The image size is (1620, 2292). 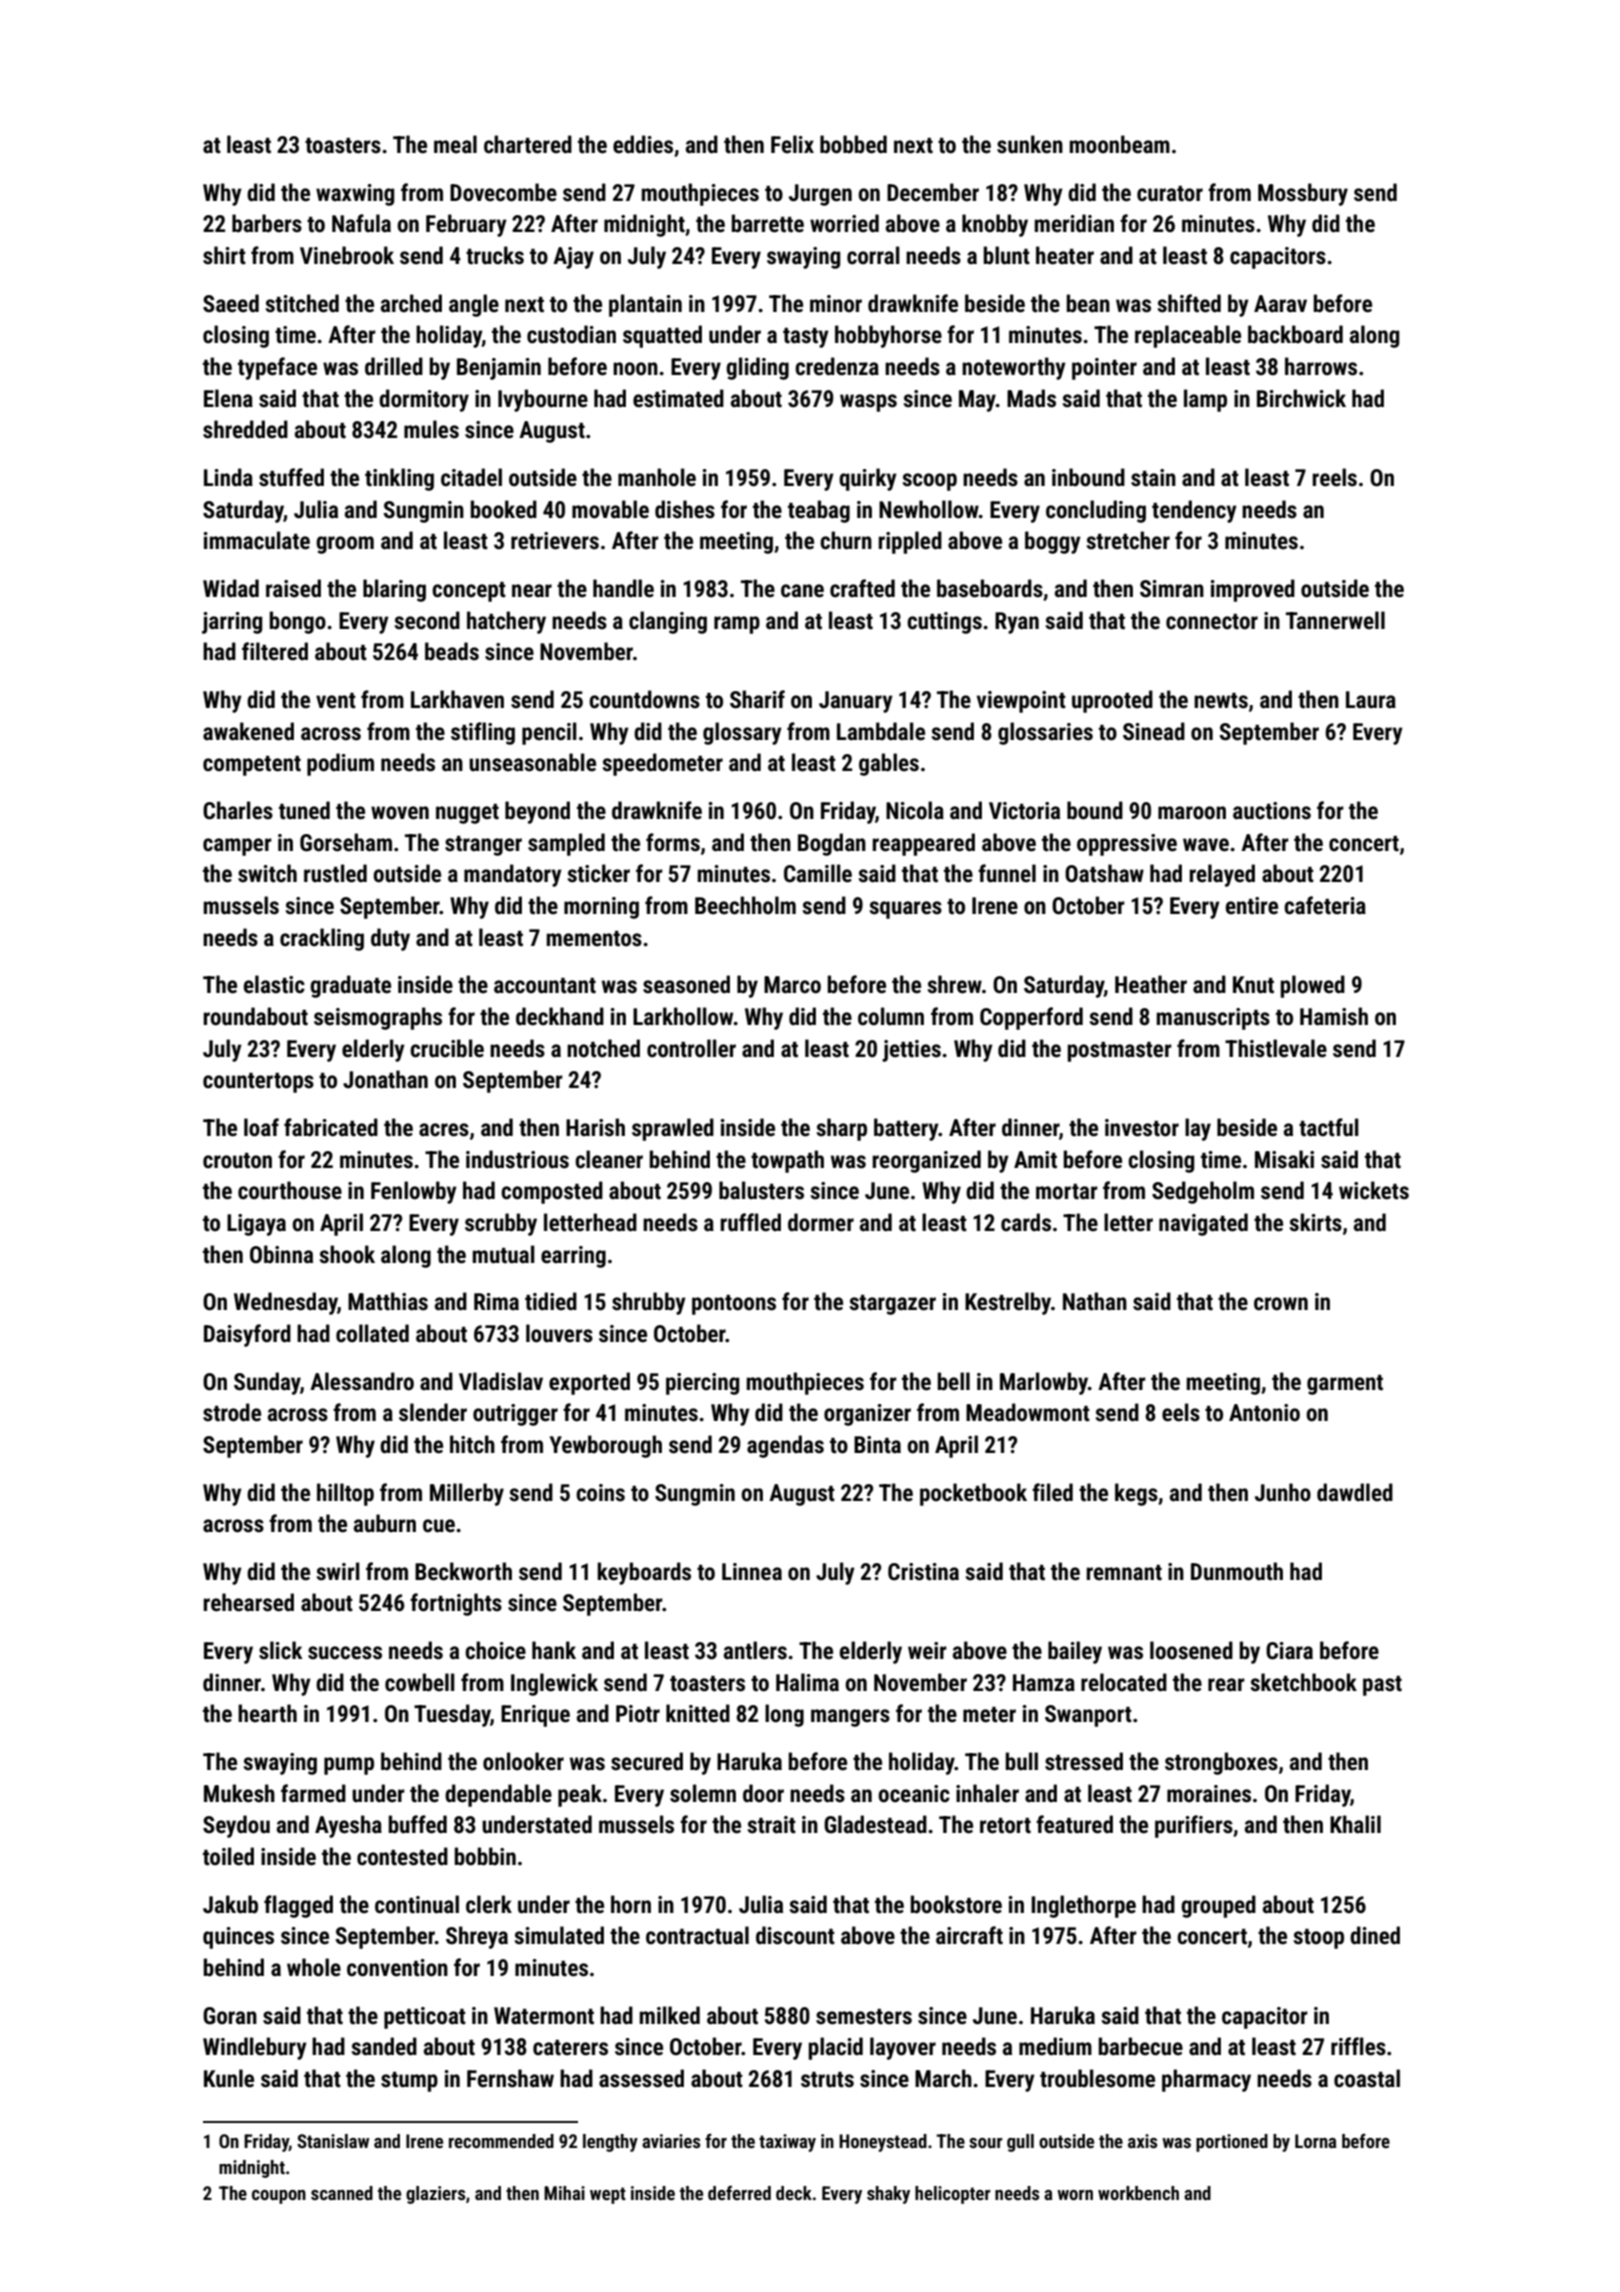 I want to click on recommended, so click(x=501, y=2141).
